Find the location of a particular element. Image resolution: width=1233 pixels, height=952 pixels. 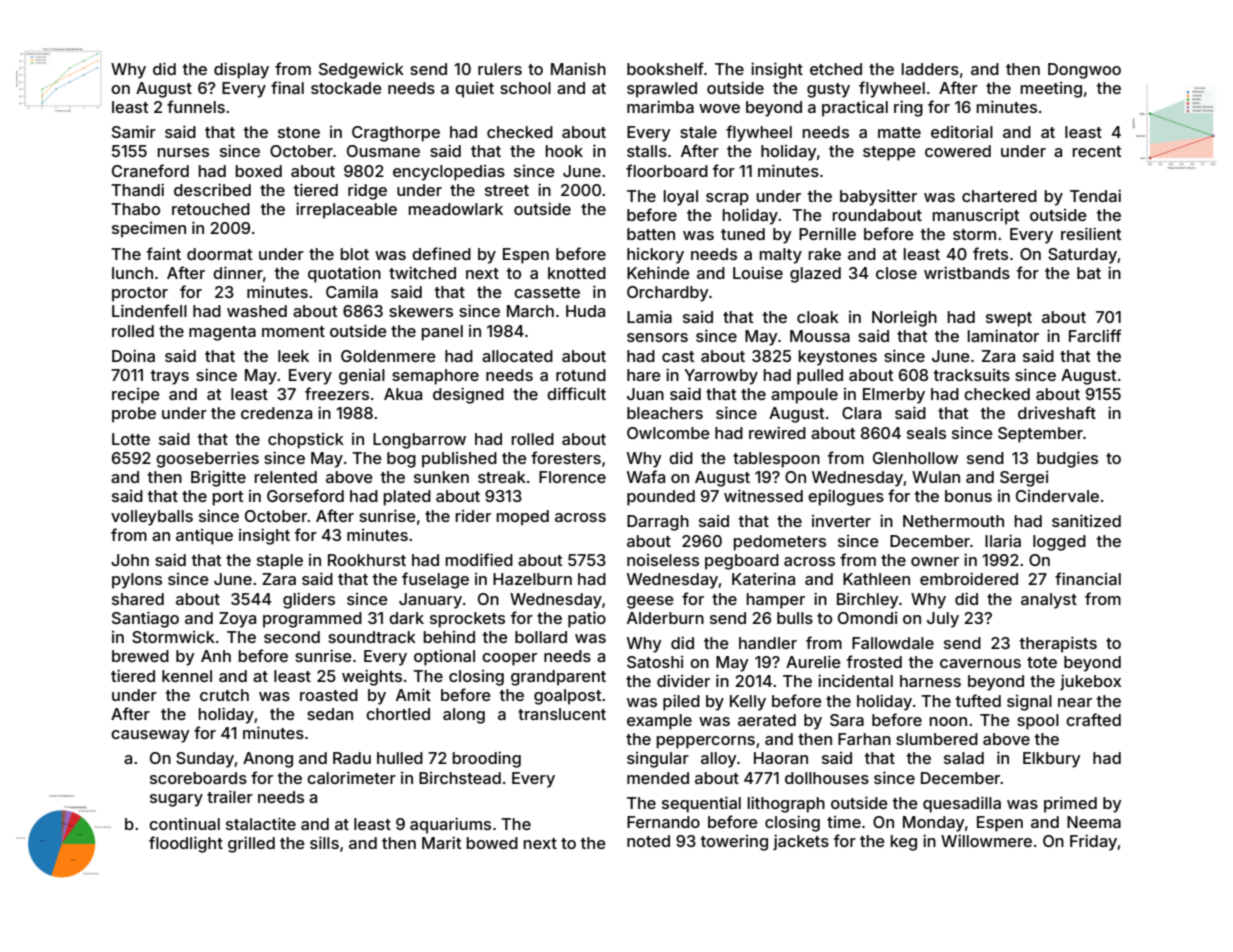

Aurelie is located at coordinates (813, 661).
